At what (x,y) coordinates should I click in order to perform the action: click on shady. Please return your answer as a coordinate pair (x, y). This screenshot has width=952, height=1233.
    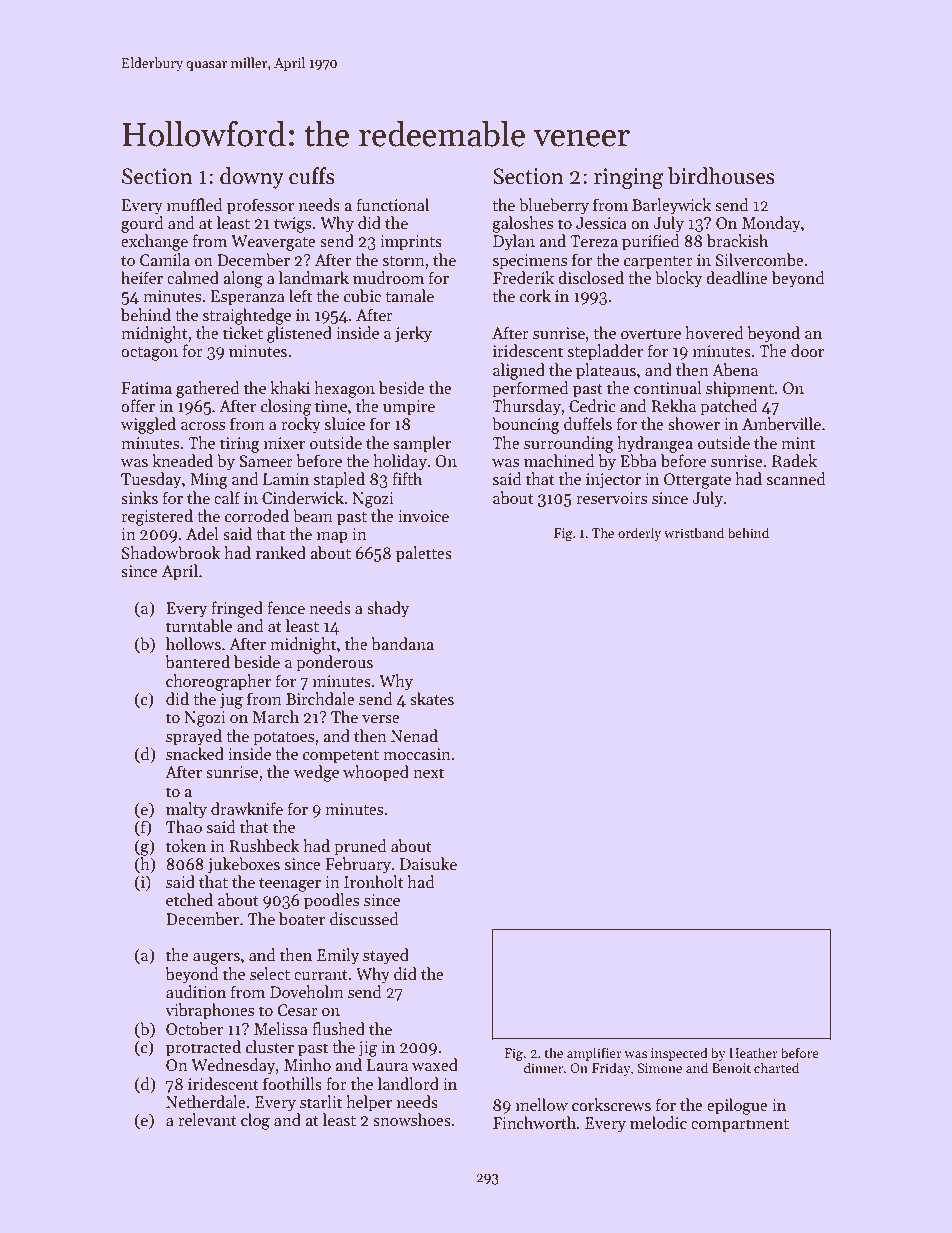
    Looking at the image, I should click on (388, 609).
